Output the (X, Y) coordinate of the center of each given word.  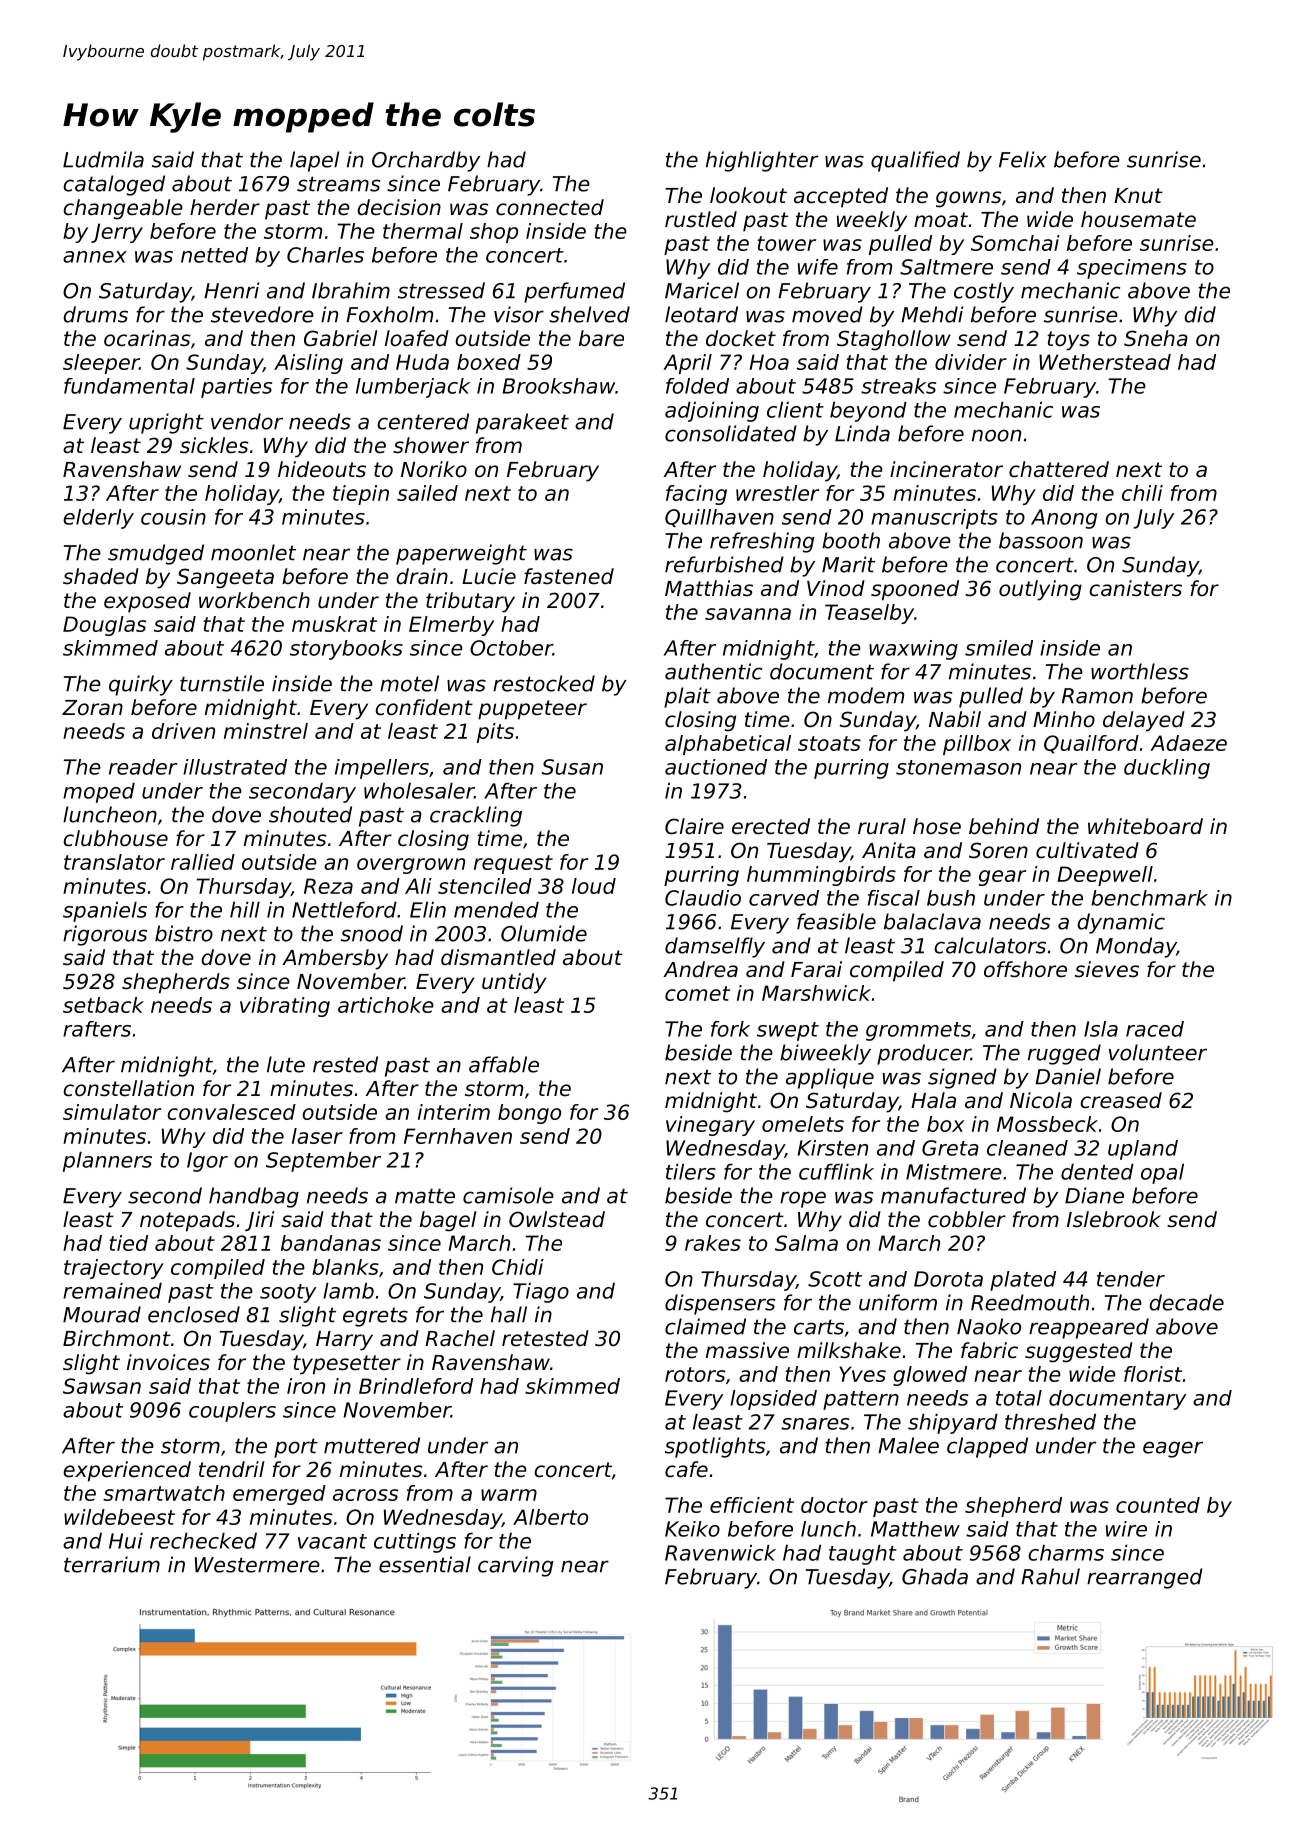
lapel (314, 161)
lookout (748, 195)
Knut (1138, 195)
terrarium (112, 1564)
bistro (184, 933)
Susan (572, 767)
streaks (898, 386)
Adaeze (1188, 743)
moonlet (253, 552)
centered (423, 421)
